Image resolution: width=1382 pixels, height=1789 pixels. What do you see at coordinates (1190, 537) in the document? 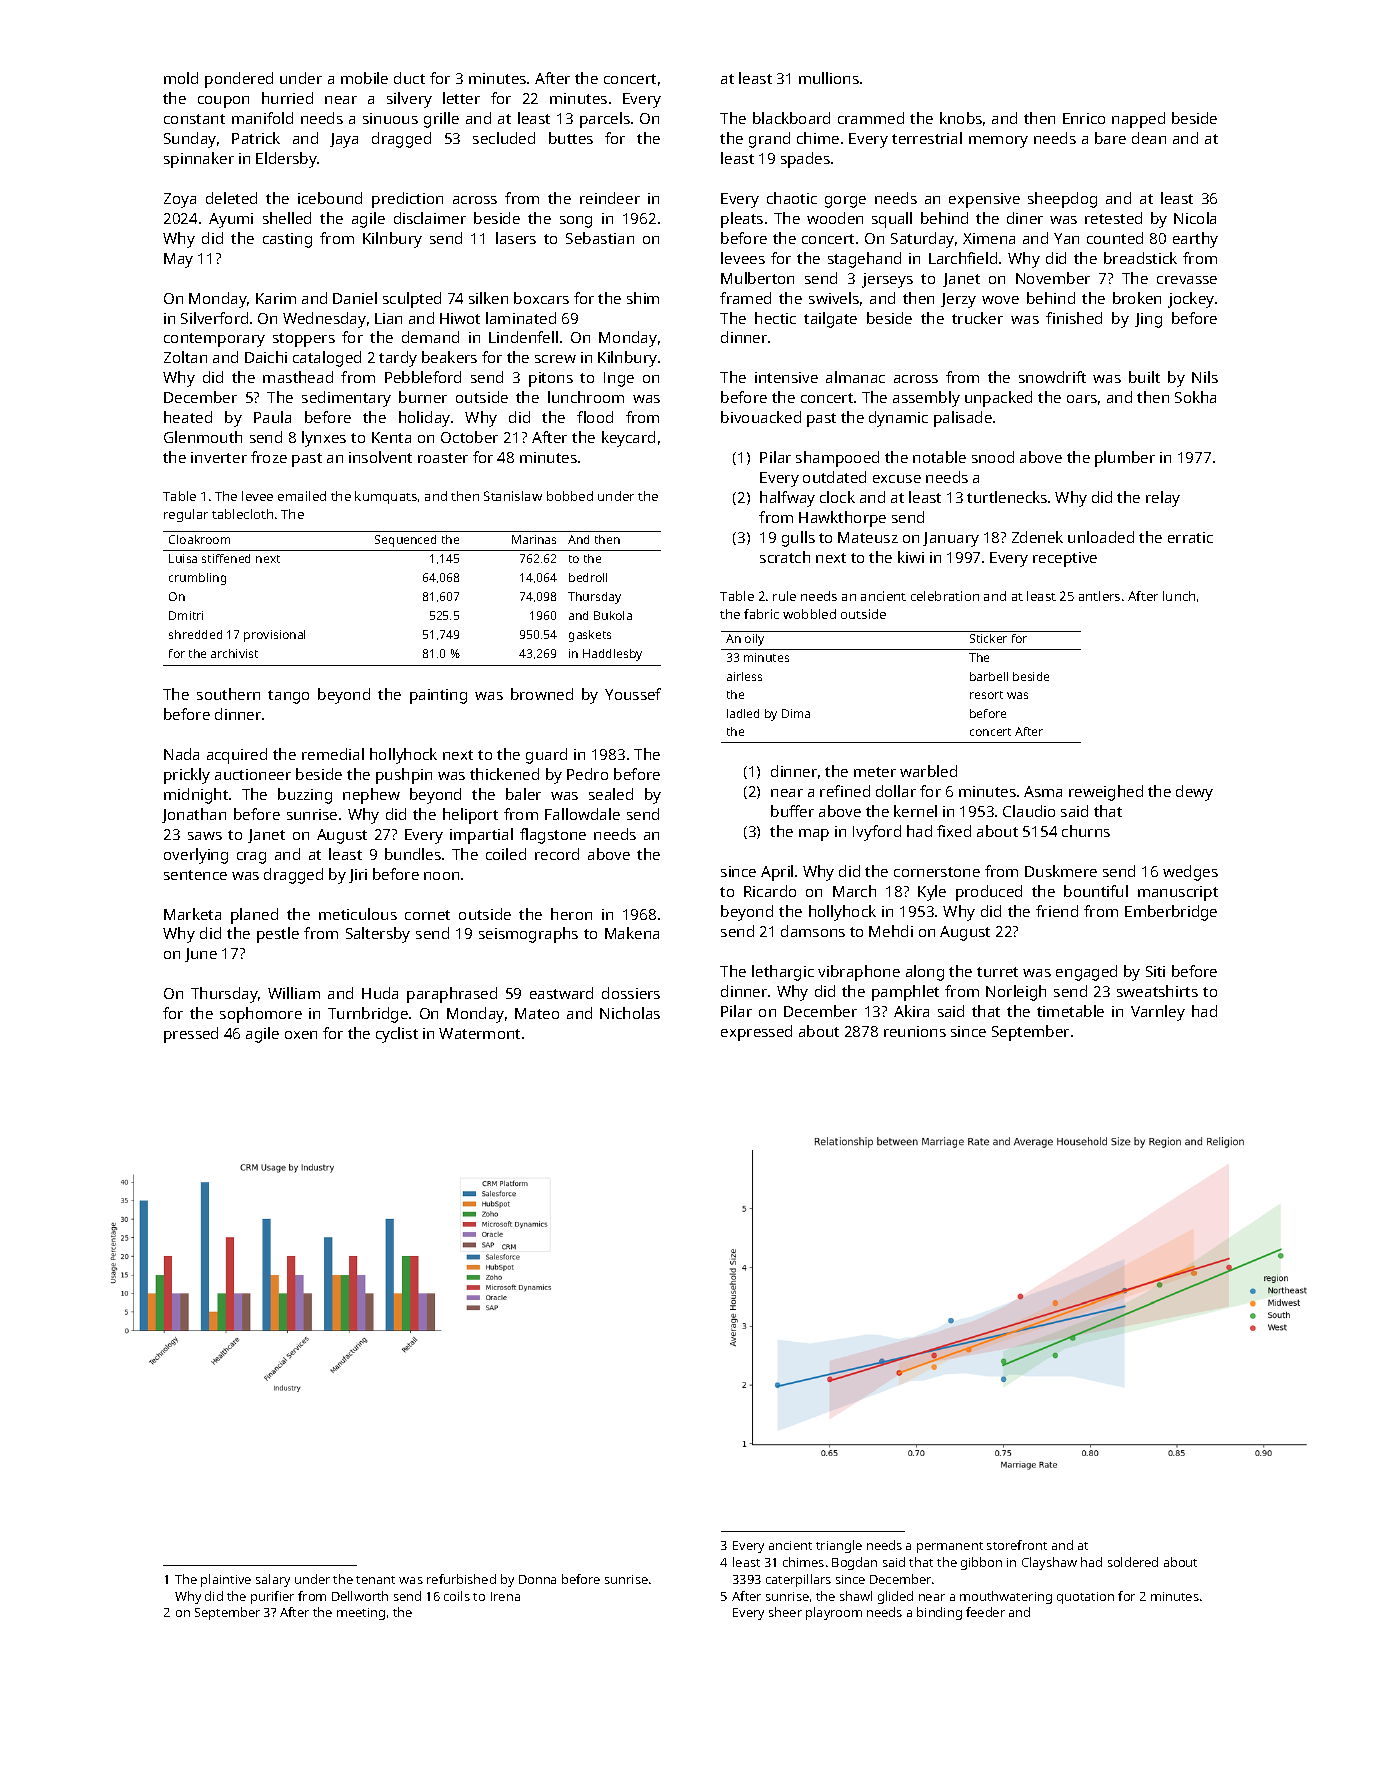
I see `erratic` at bounding box center [1190, 537].
